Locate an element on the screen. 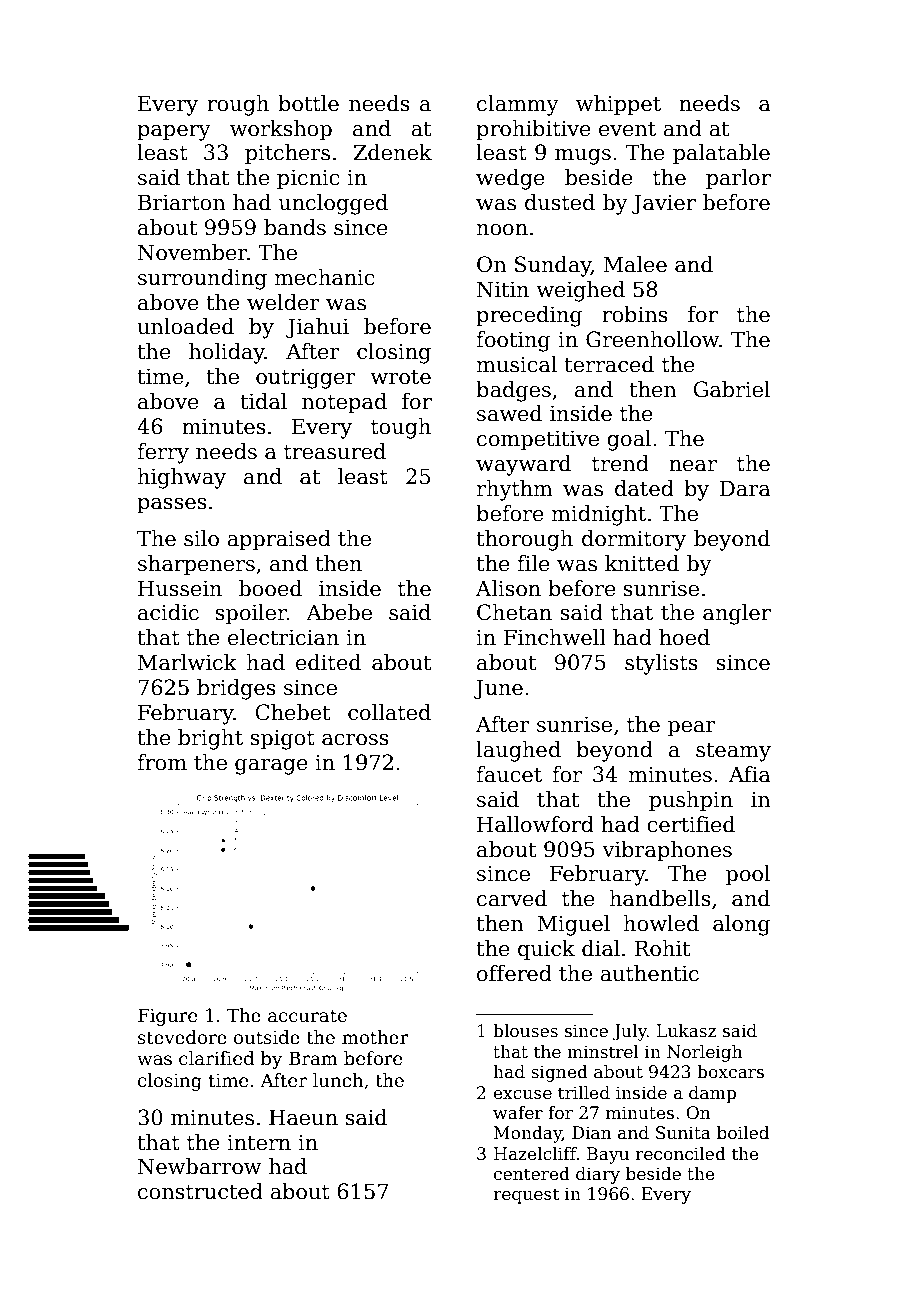  parlor is located at coordinates (738, 179).
